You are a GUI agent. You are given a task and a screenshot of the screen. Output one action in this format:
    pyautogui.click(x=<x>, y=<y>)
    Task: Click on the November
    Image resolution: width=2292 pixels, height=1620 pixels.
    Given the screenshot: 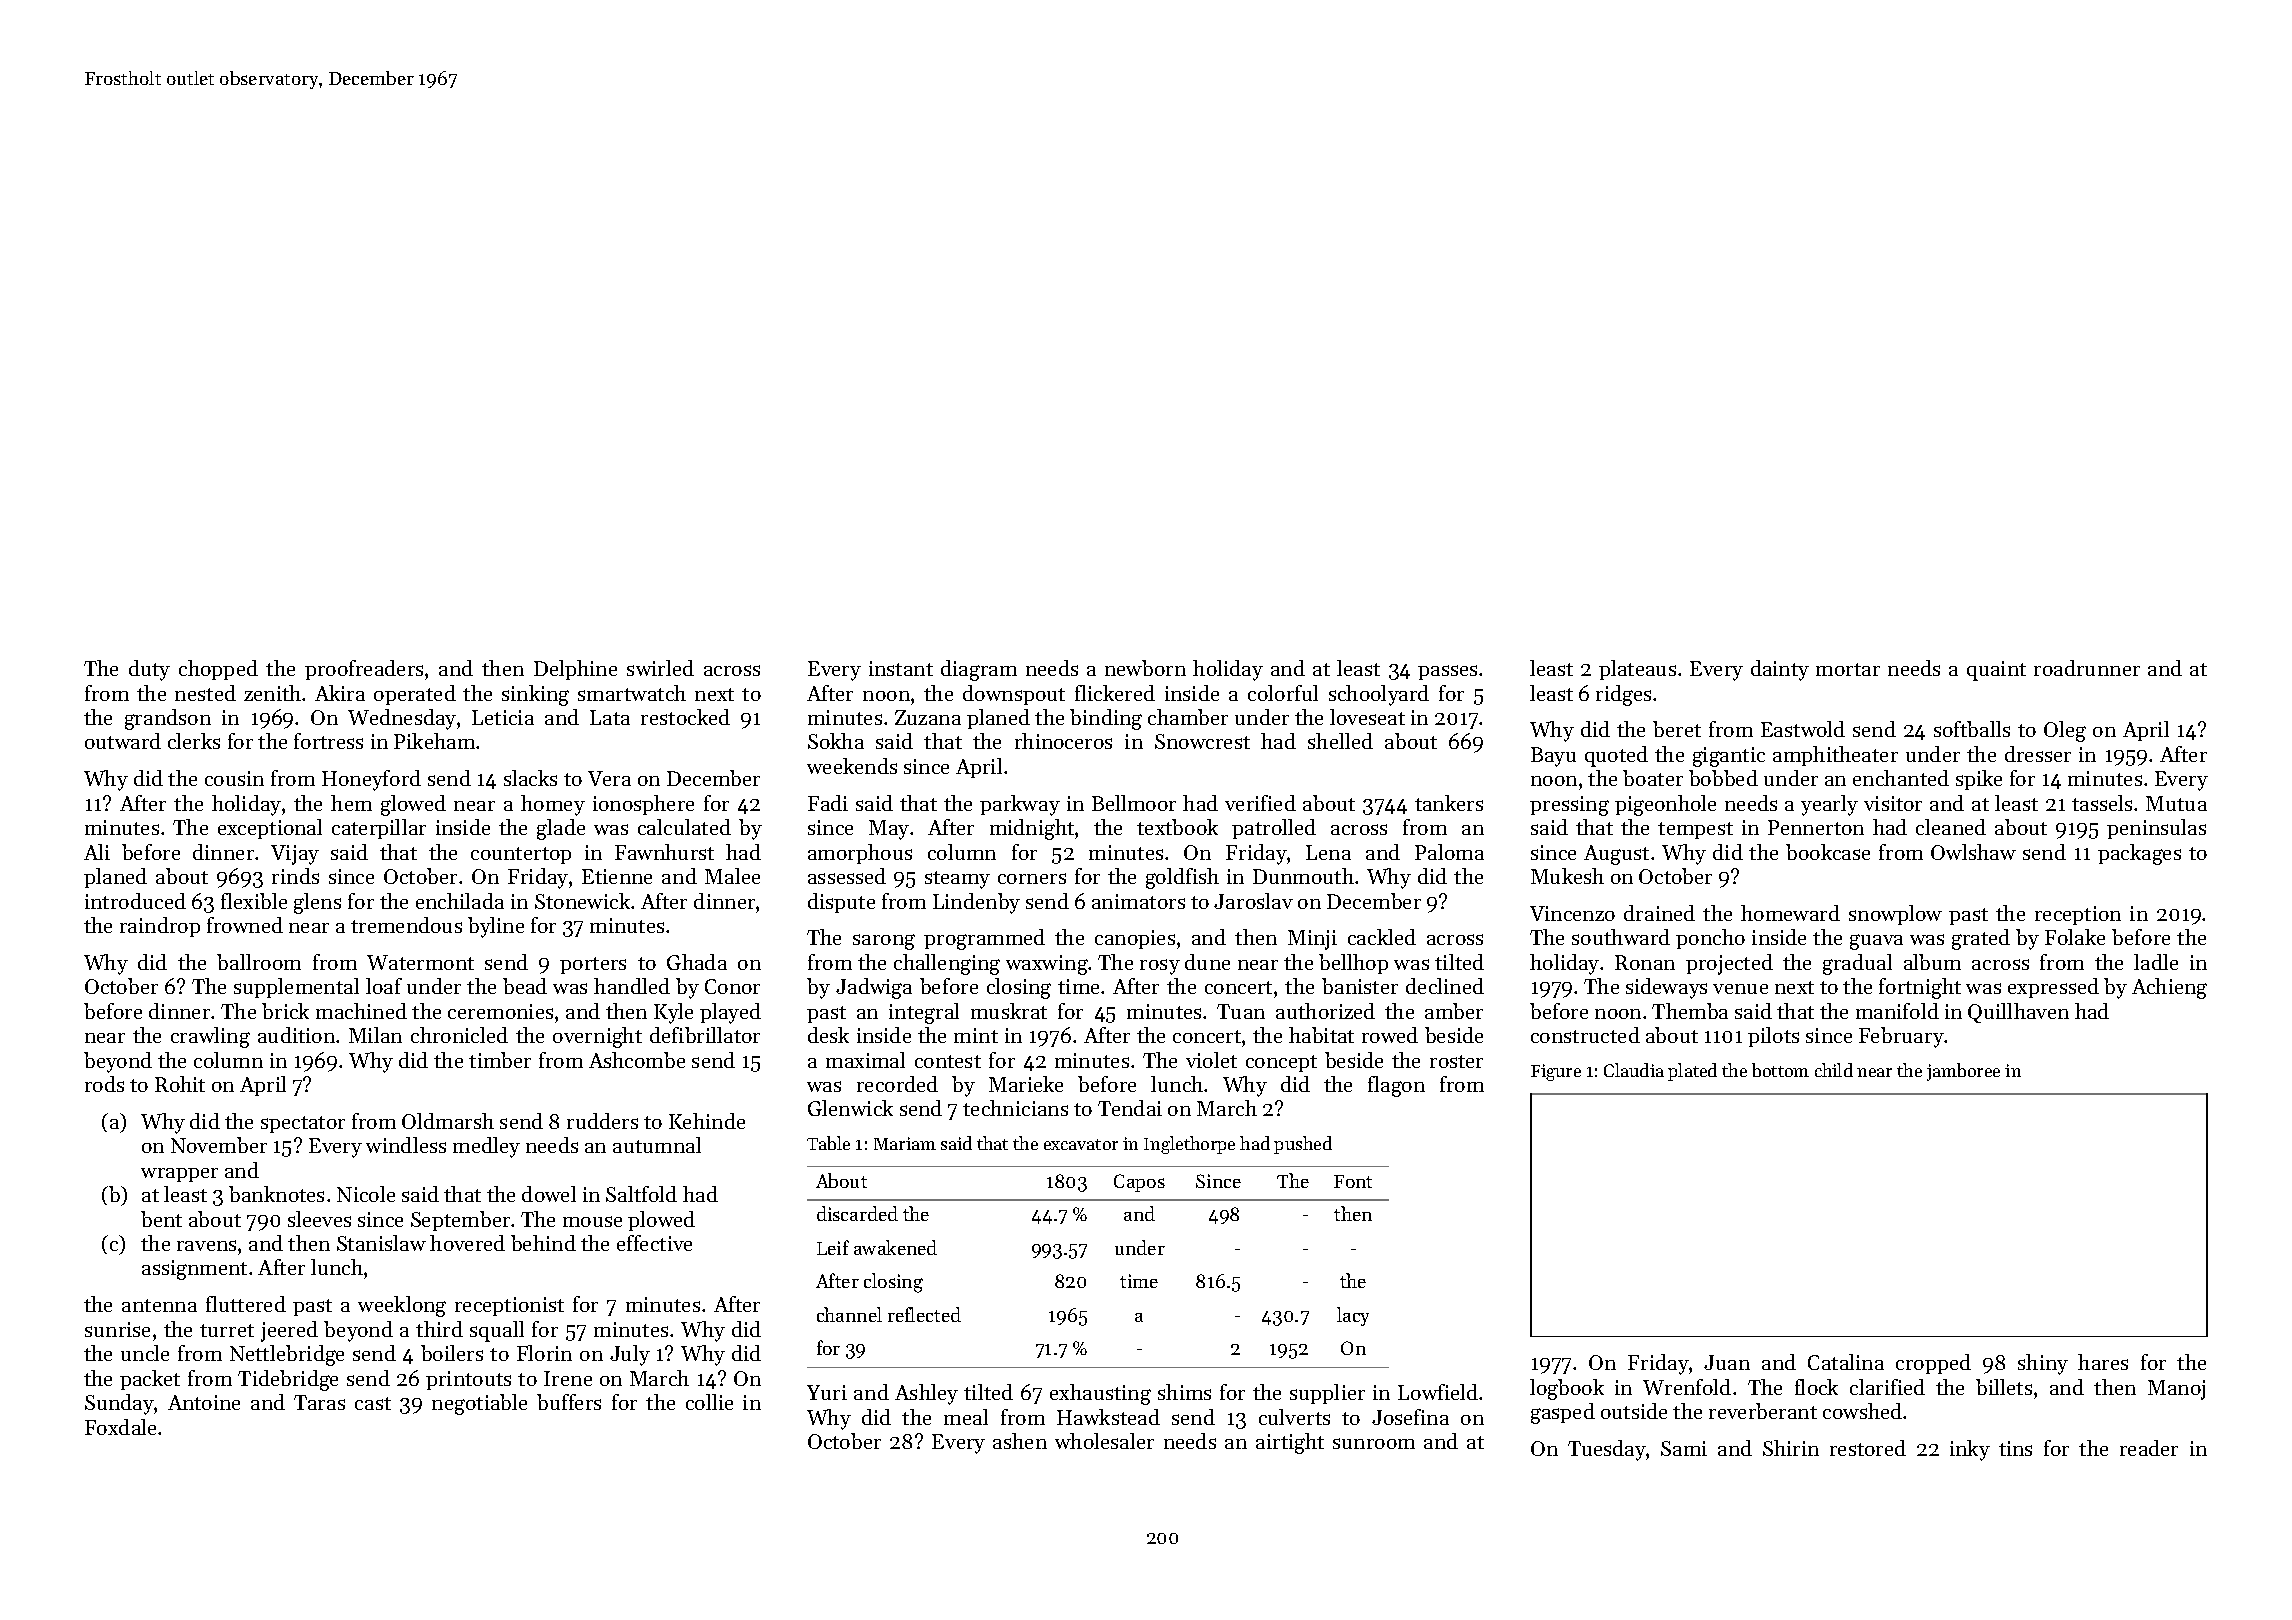 What is the action you would take?
    pyautogui.click(x=219, y=1145)
